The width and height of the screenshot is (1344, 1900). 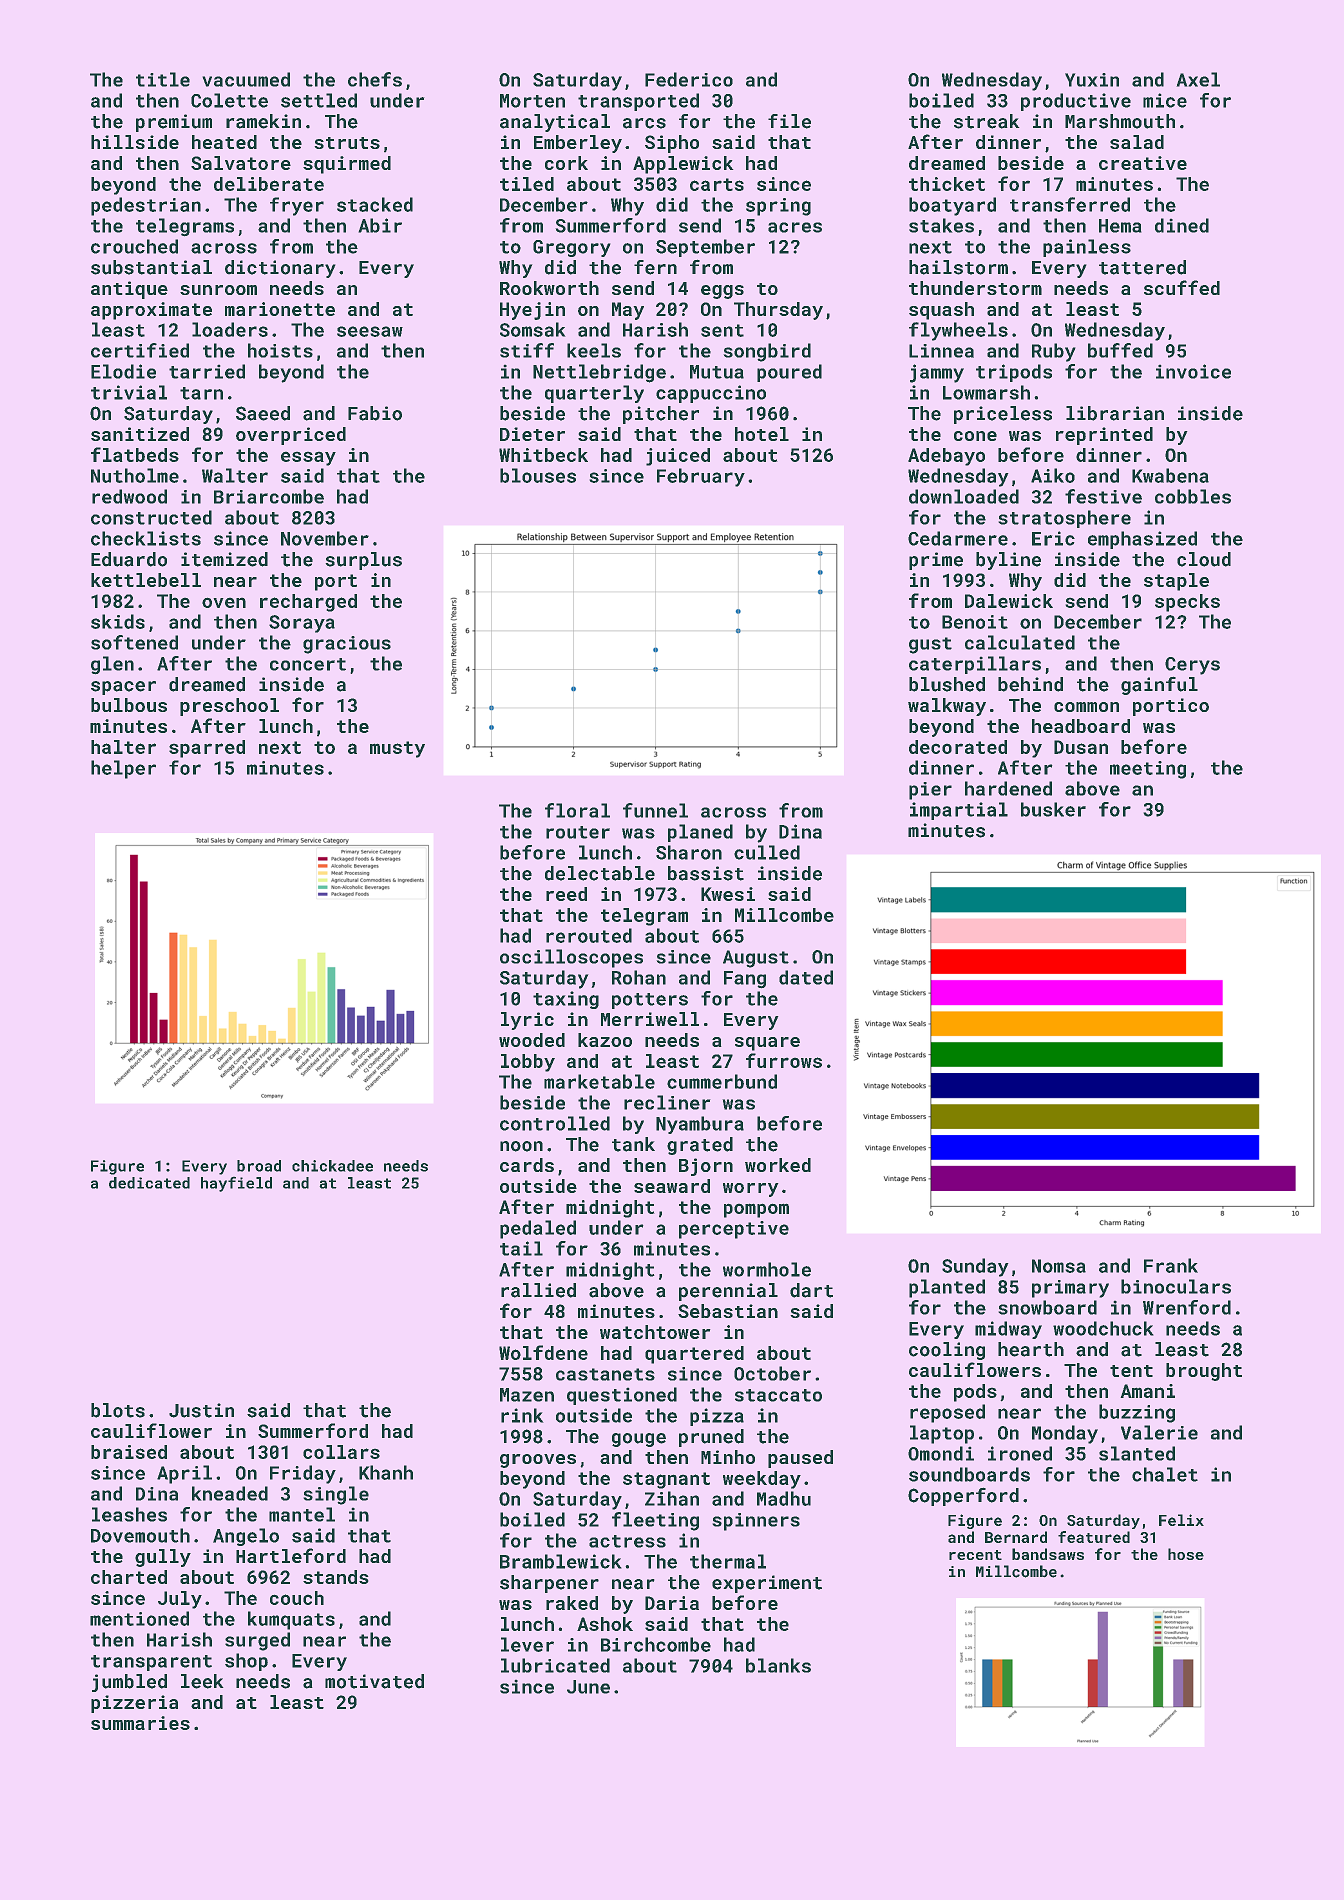 I want to click on gully, so click(x=163, y=1558).
